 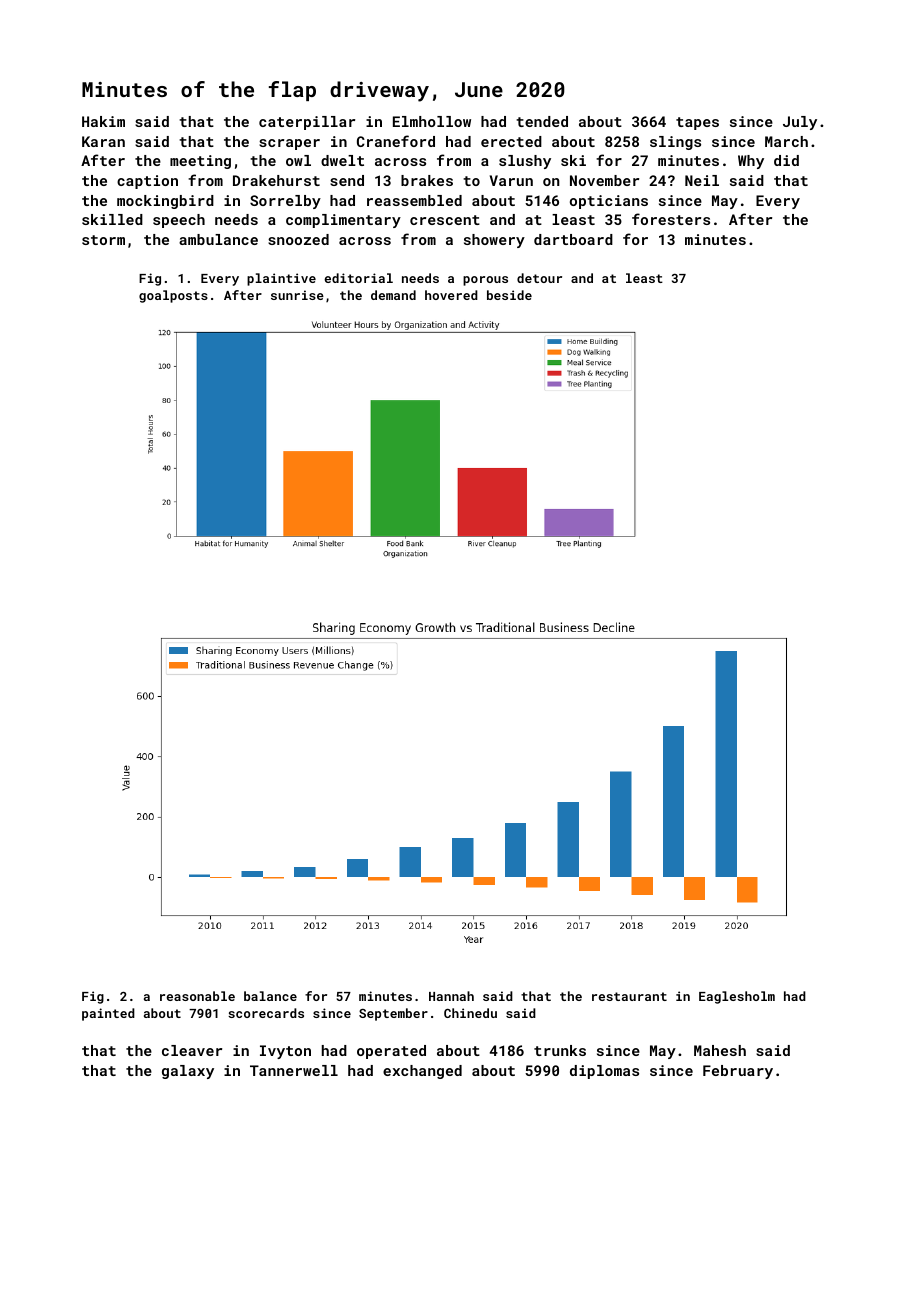 What do you see at coordinates (173, 296) in the screenshot?
I see `goalposts` at bounding box center [173, 296].
